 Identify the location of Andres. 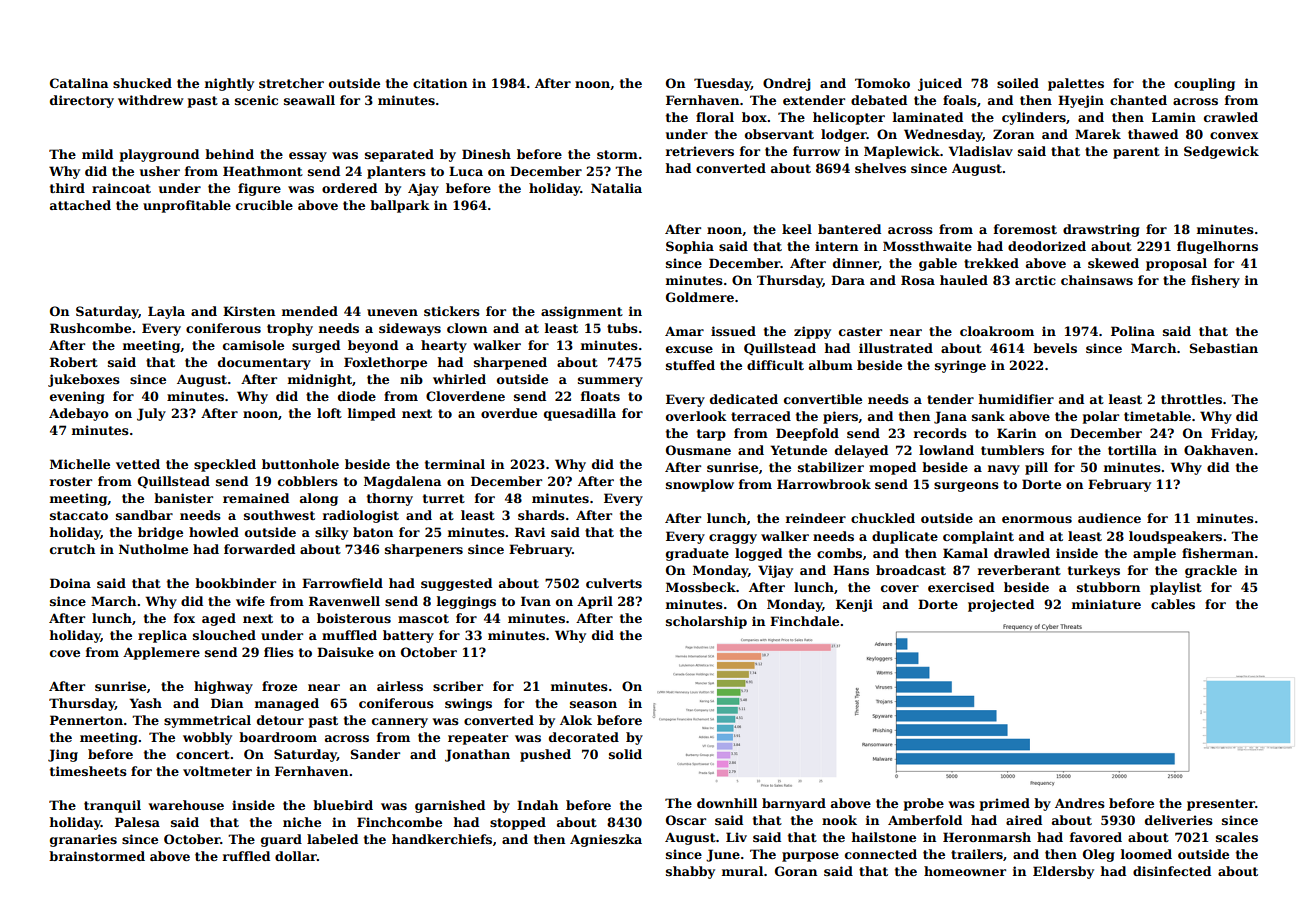
(1080, 803).
